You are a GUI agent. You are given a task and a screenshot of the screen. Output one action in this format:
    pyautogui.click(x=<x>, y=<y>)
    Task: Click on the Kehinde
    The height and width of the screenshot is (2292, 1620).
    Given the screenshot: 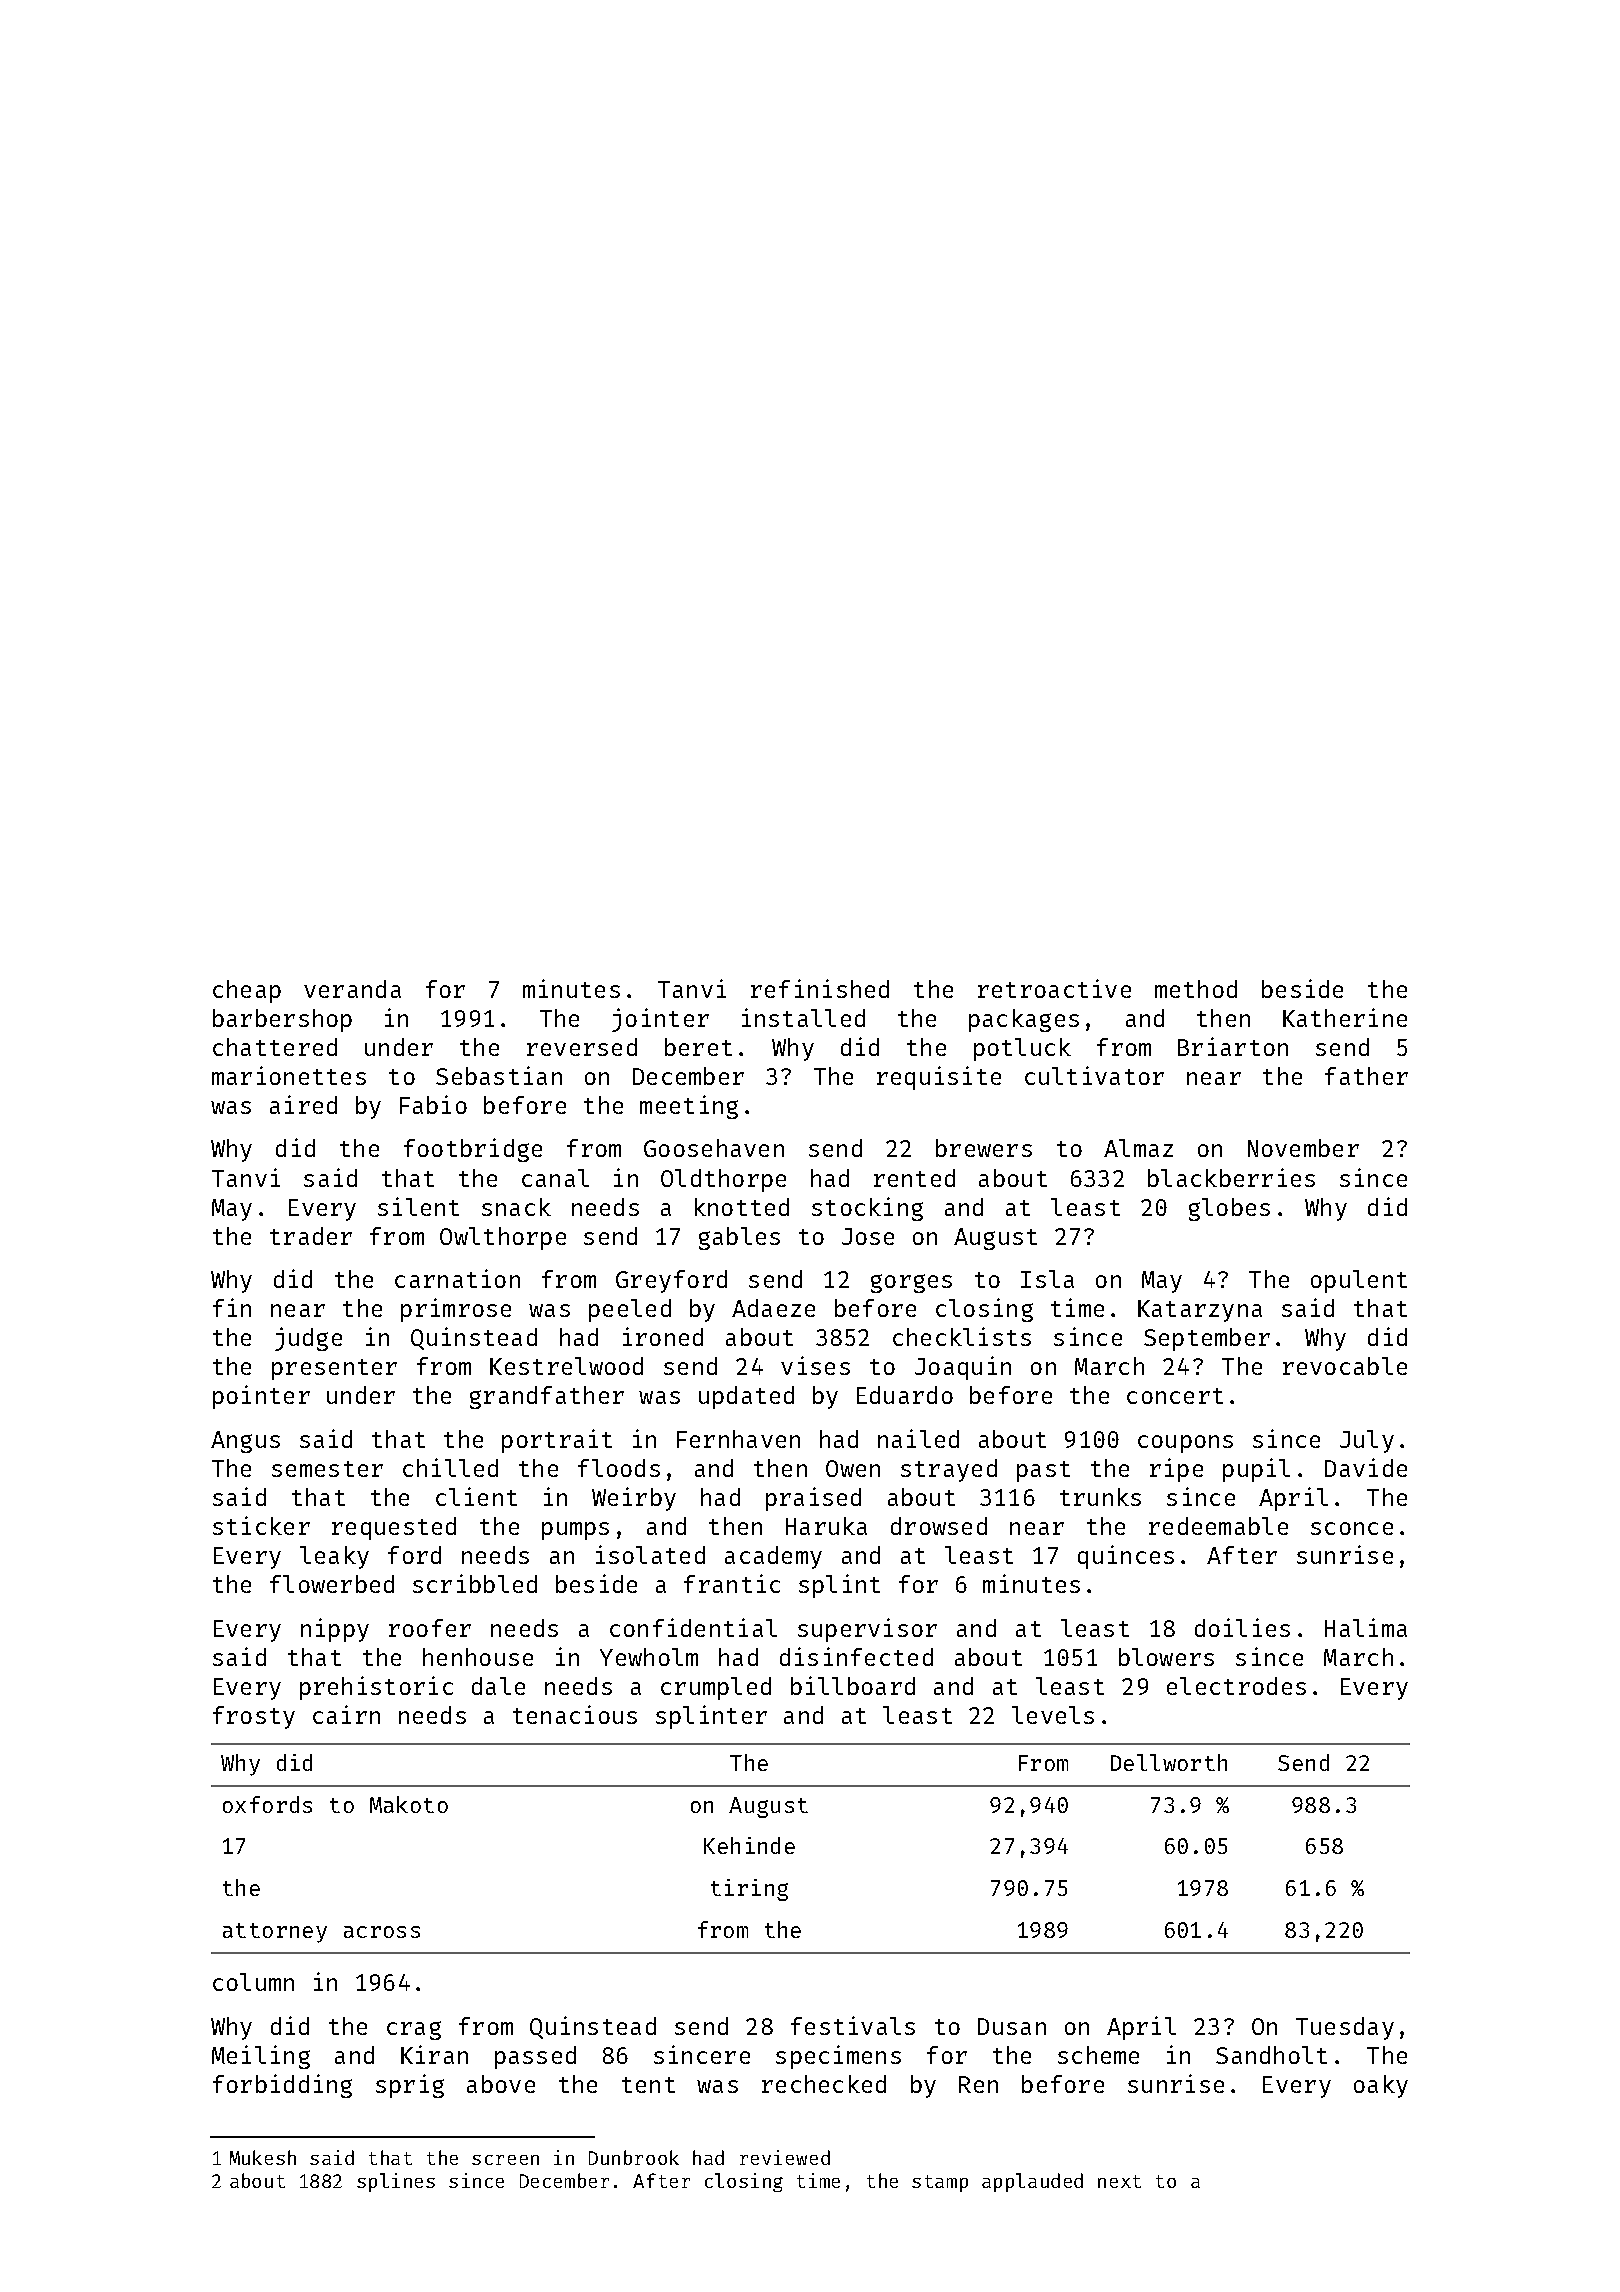 What is the action you would take?
    pyautogui.click(x=749, y=1845)
